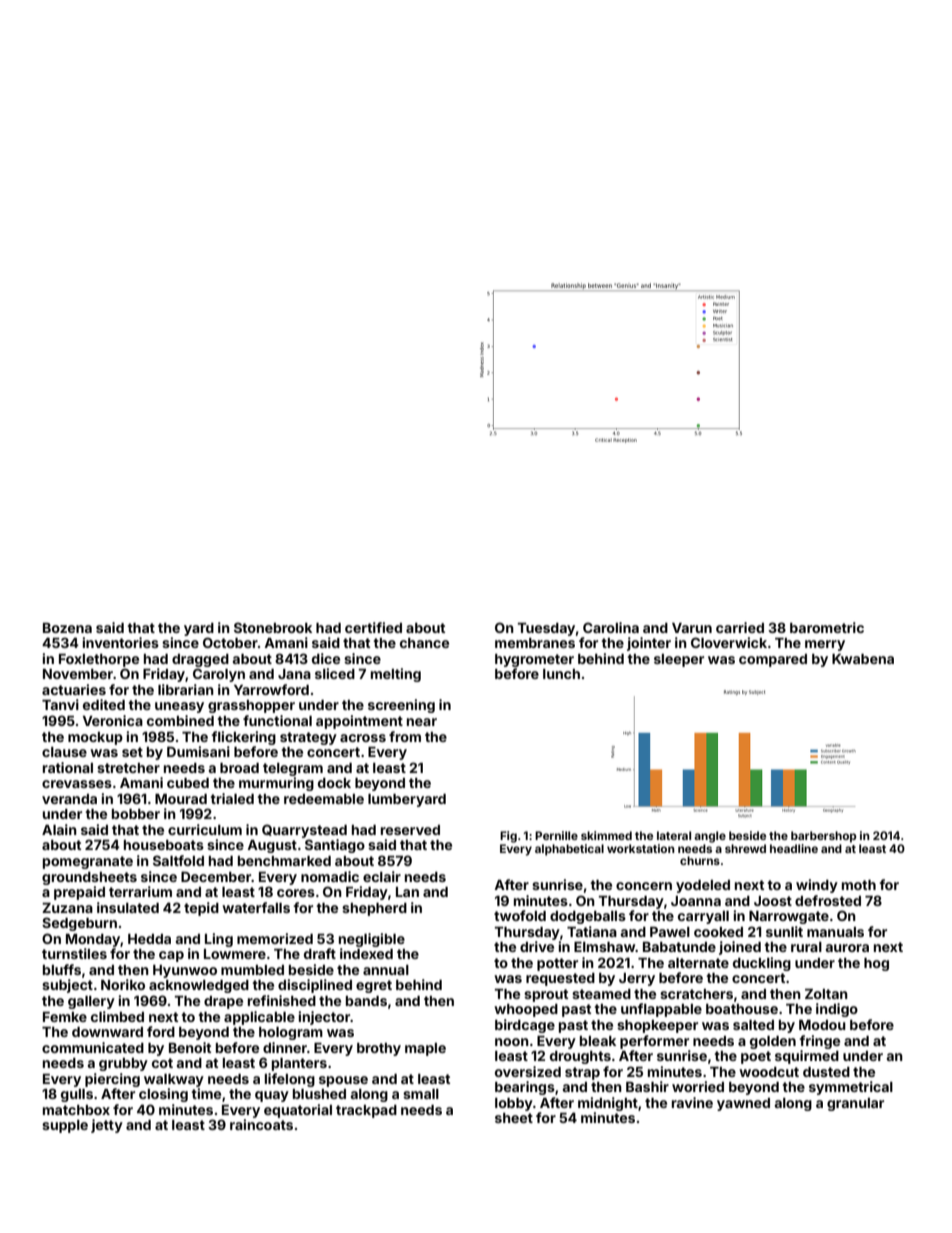  I want to click on Varun, so click(692, 628).
